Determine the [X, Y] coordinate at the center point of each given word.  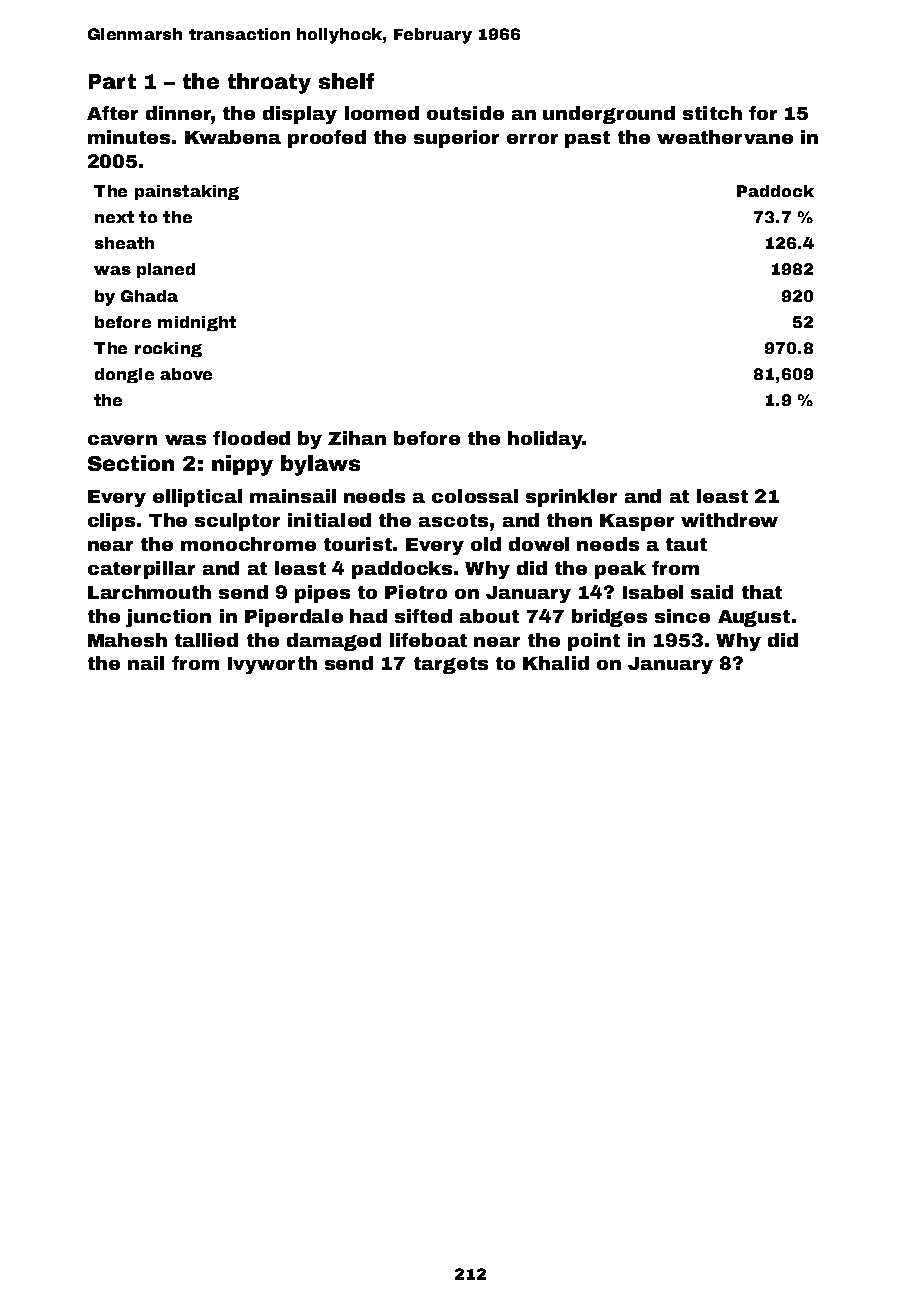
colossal [475, 496]
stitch [712, 113]
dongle [124, 375]
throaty [269, 83]
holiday [545, 440]
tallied [206, 640]
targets [451, 665]
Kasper [637, 522]
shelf [346, 81]
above [186, 374]
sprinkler [571, 498]
